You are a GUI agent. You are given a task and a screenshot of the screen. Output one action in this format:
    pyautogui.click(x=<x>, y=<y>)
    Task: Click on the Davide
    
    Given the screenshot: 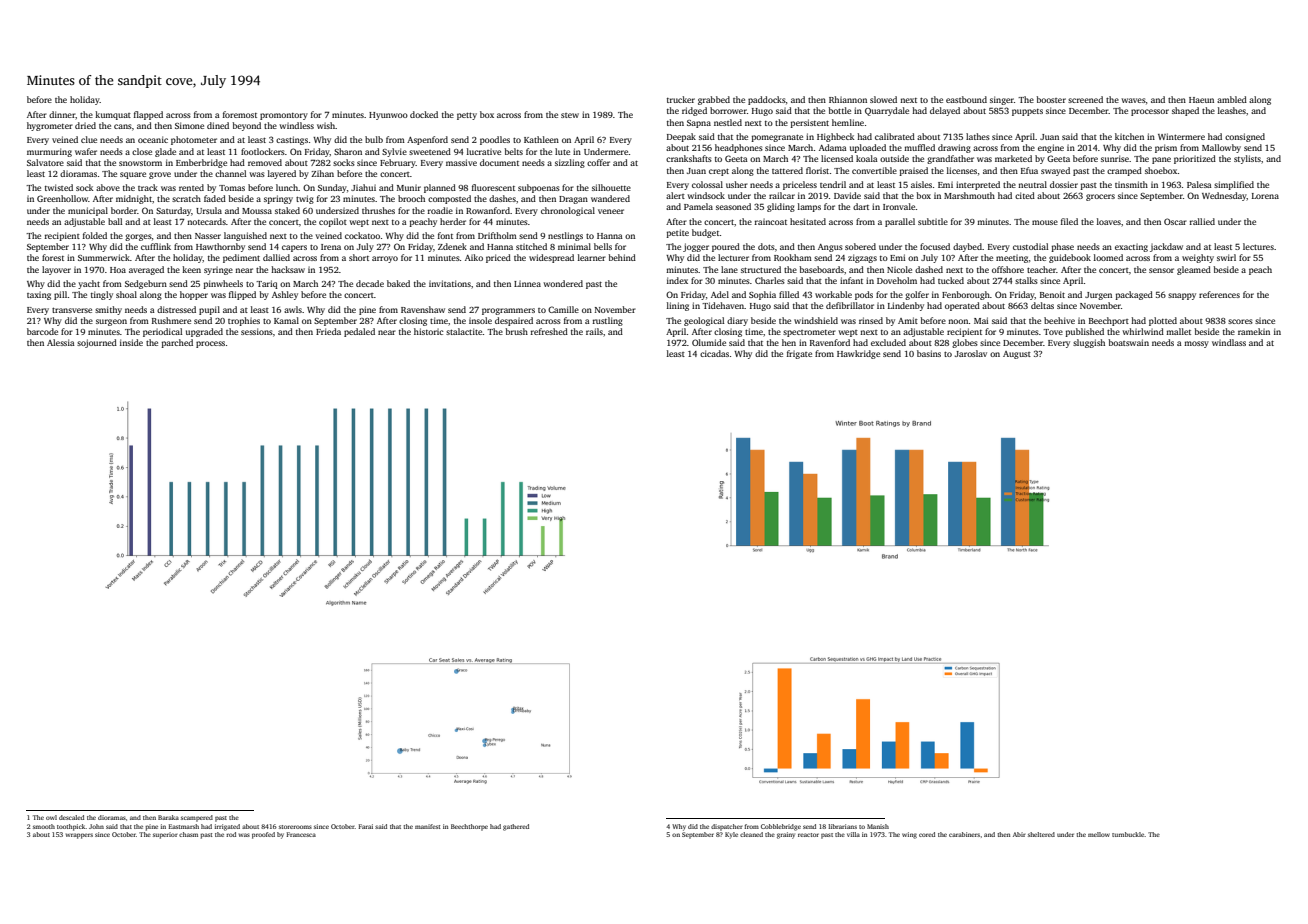 What is the action you would take?
    pyautogui.click(x=847, y=195)
